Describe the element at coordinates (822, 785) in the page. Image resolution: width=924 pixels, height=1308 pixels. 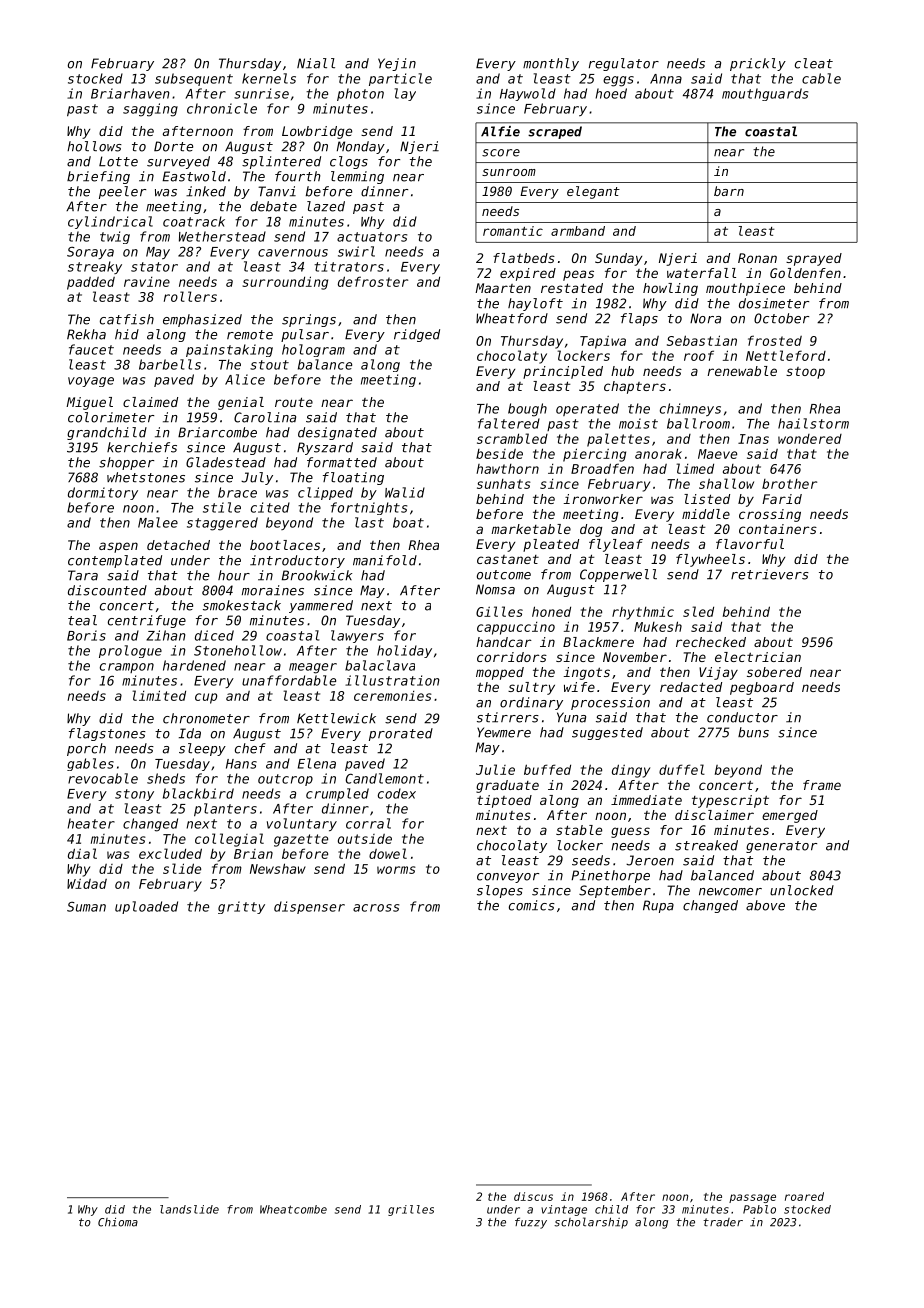
I see `frame` at that location.
